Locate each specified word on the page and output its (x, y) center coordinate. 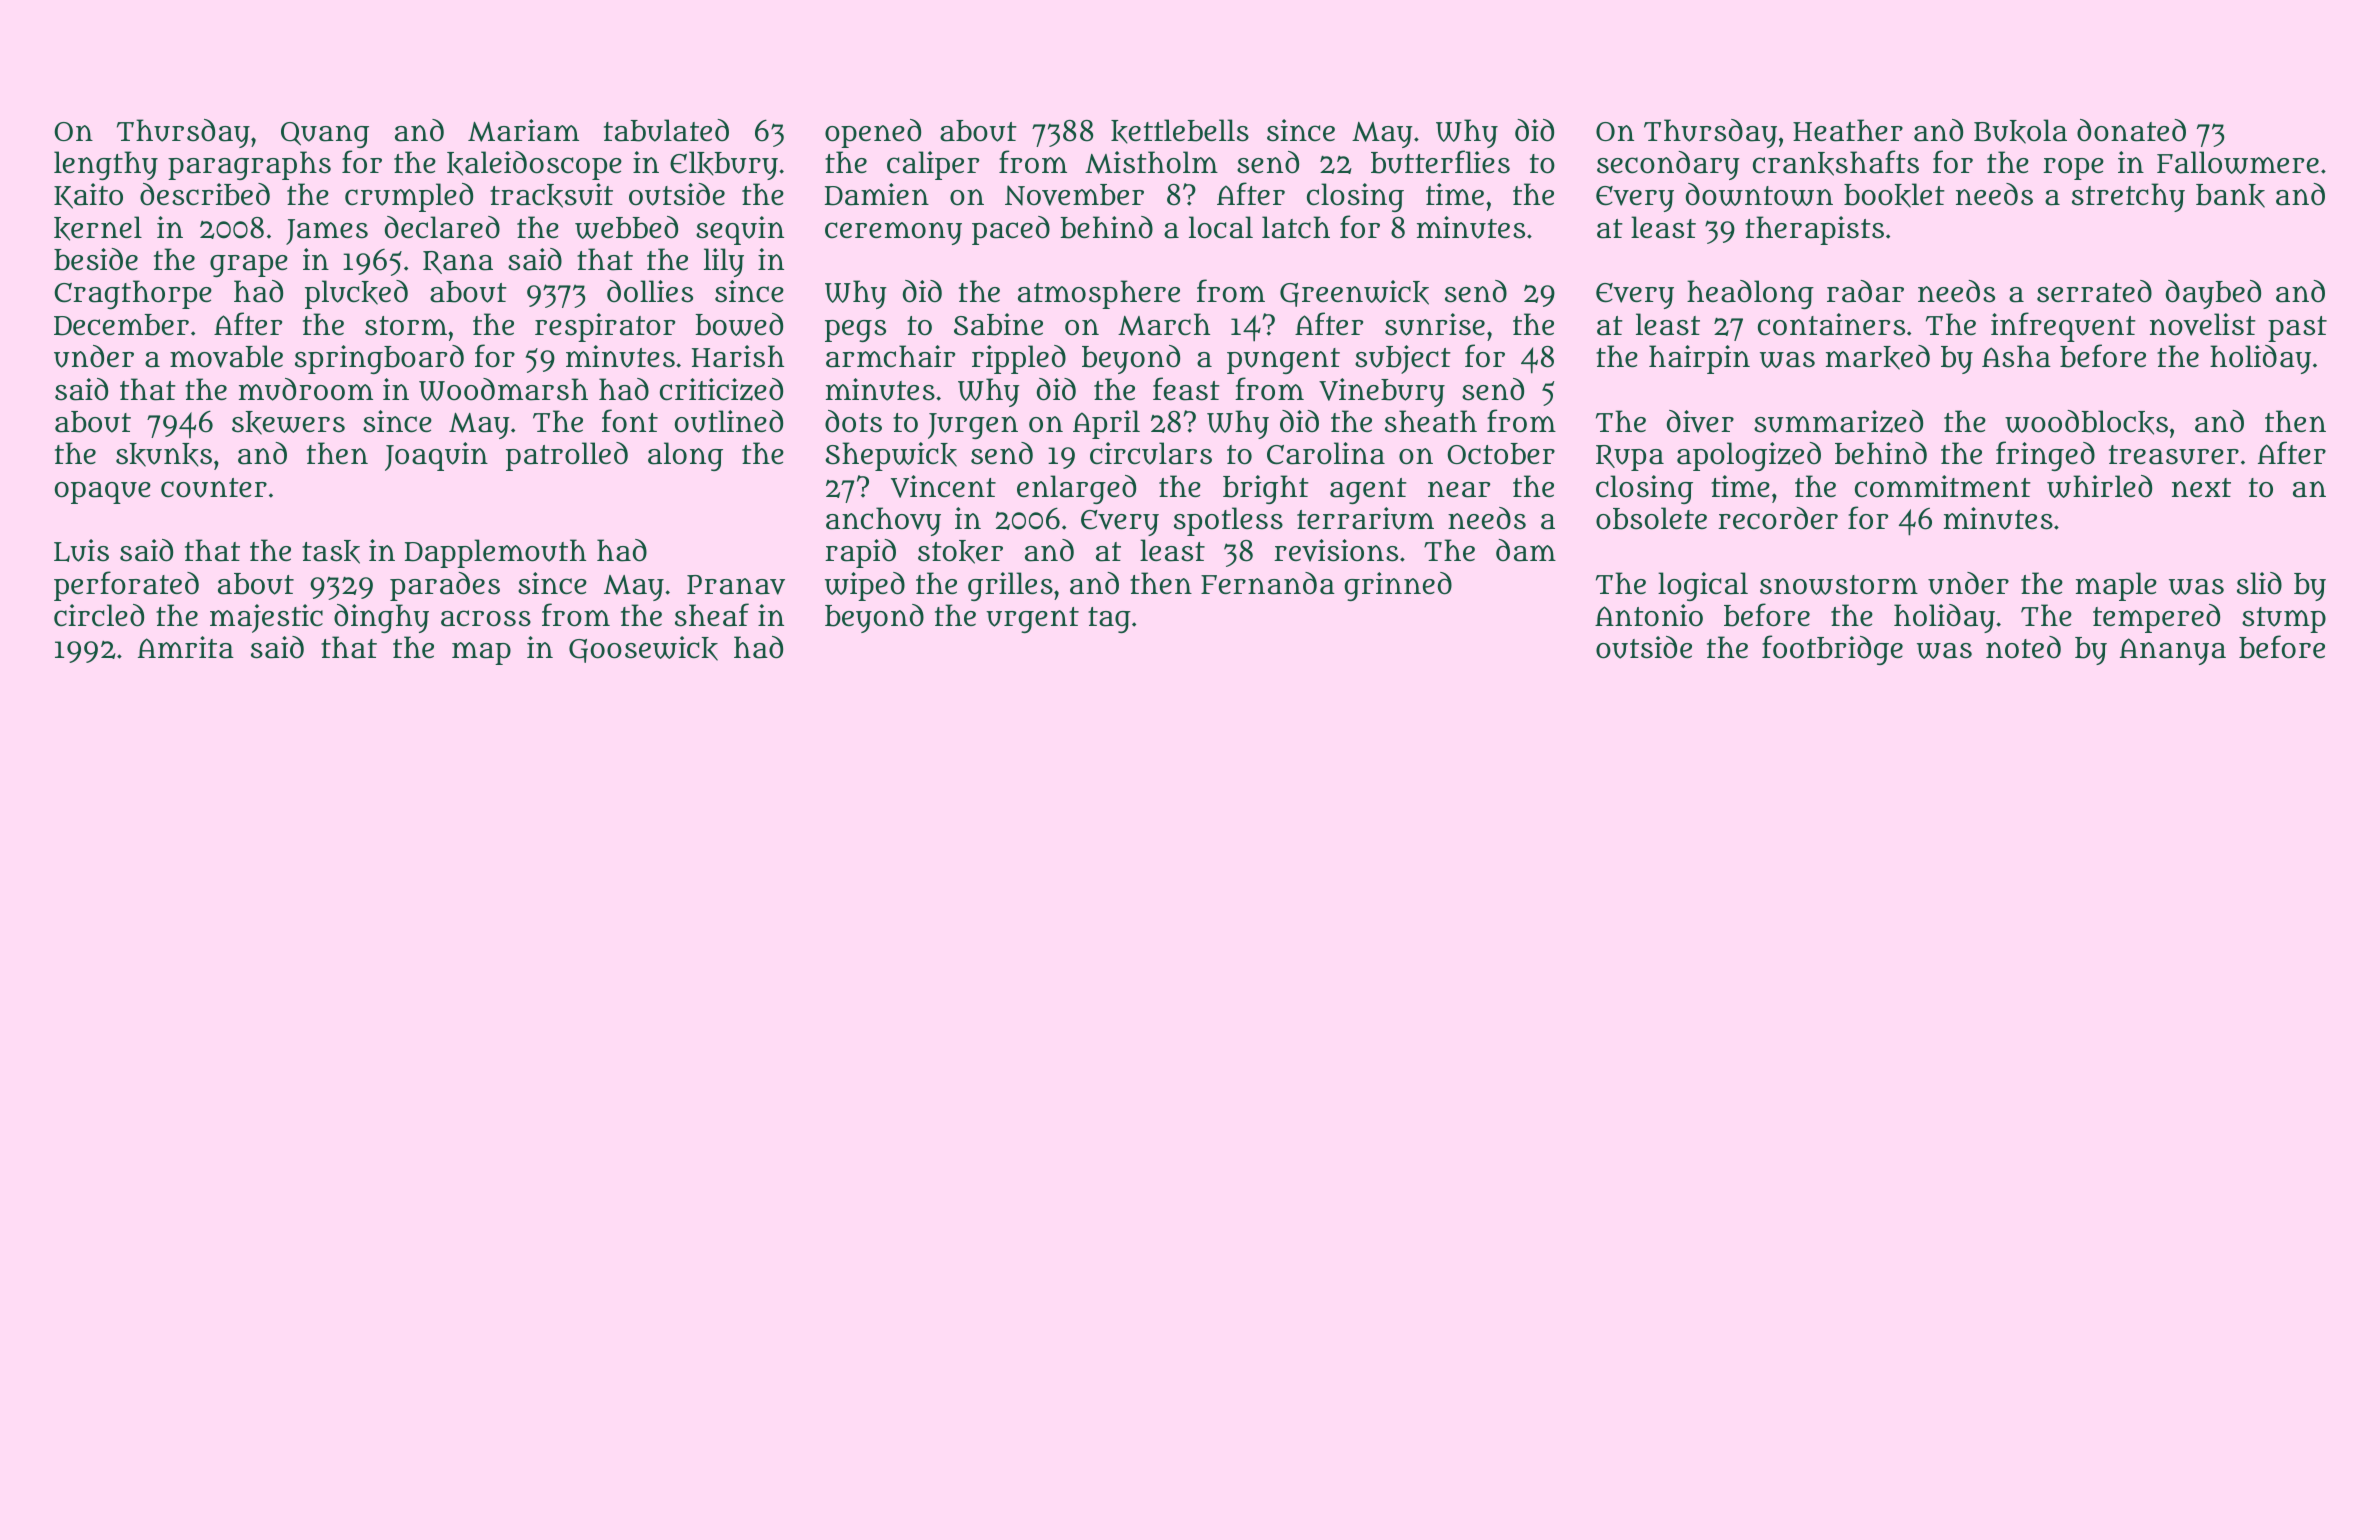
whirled (2099, 486)
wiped (865, 586)
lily (724, 262)
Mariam (523, 130)
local (1221, 227)
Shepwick (891, 456)
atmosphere (1099, 294)
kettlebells (1180, 131)
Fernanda (1268, 583)
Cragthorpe (133, 294)
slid (2259, 583)
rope (2073, 169)
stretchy (2128, 197)
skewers (288, 423)
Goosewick (643, 649)
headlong (1750, 294)
